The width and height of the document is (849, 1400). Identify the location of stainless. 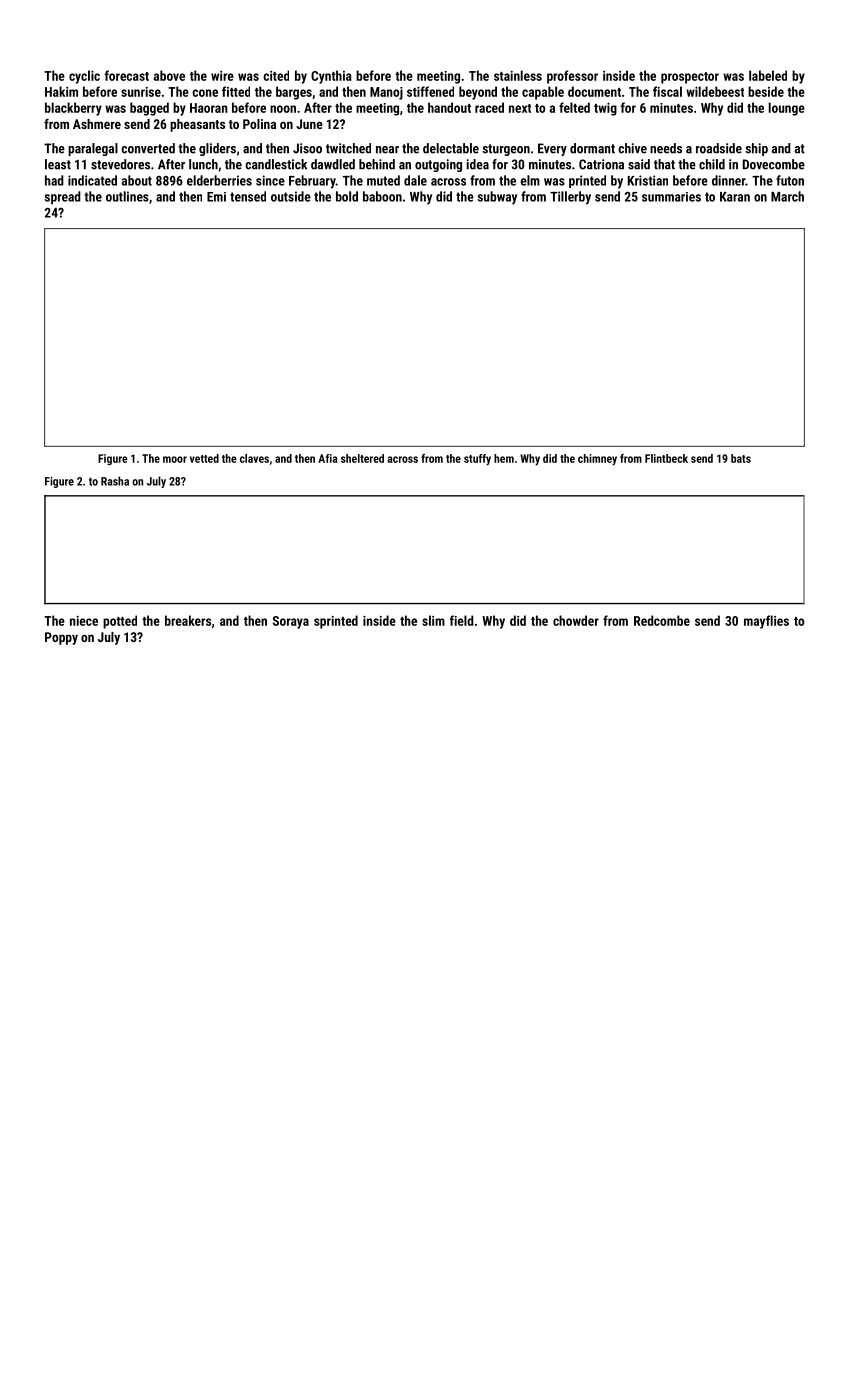
(518, 75).
